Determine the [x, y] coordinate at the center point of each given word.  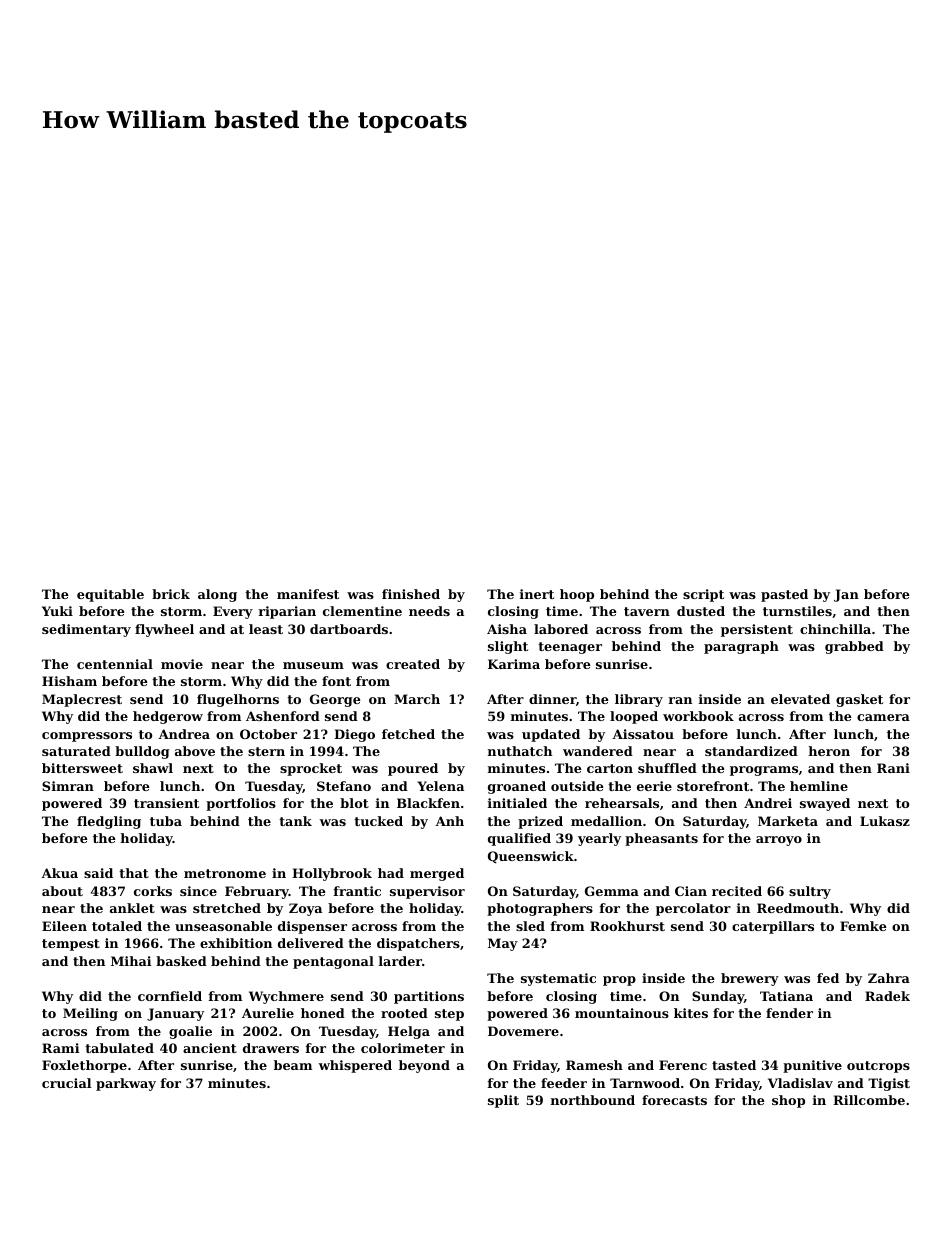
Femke [863, 926]
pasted [784, 595]
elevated [800, 699]
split [503, 1101]
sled [530, 926]
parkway [126, 1084]
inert [537, 594]
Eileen [64, 926]
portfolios [241, 804]
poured [413, 769]
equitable [110, 595]
